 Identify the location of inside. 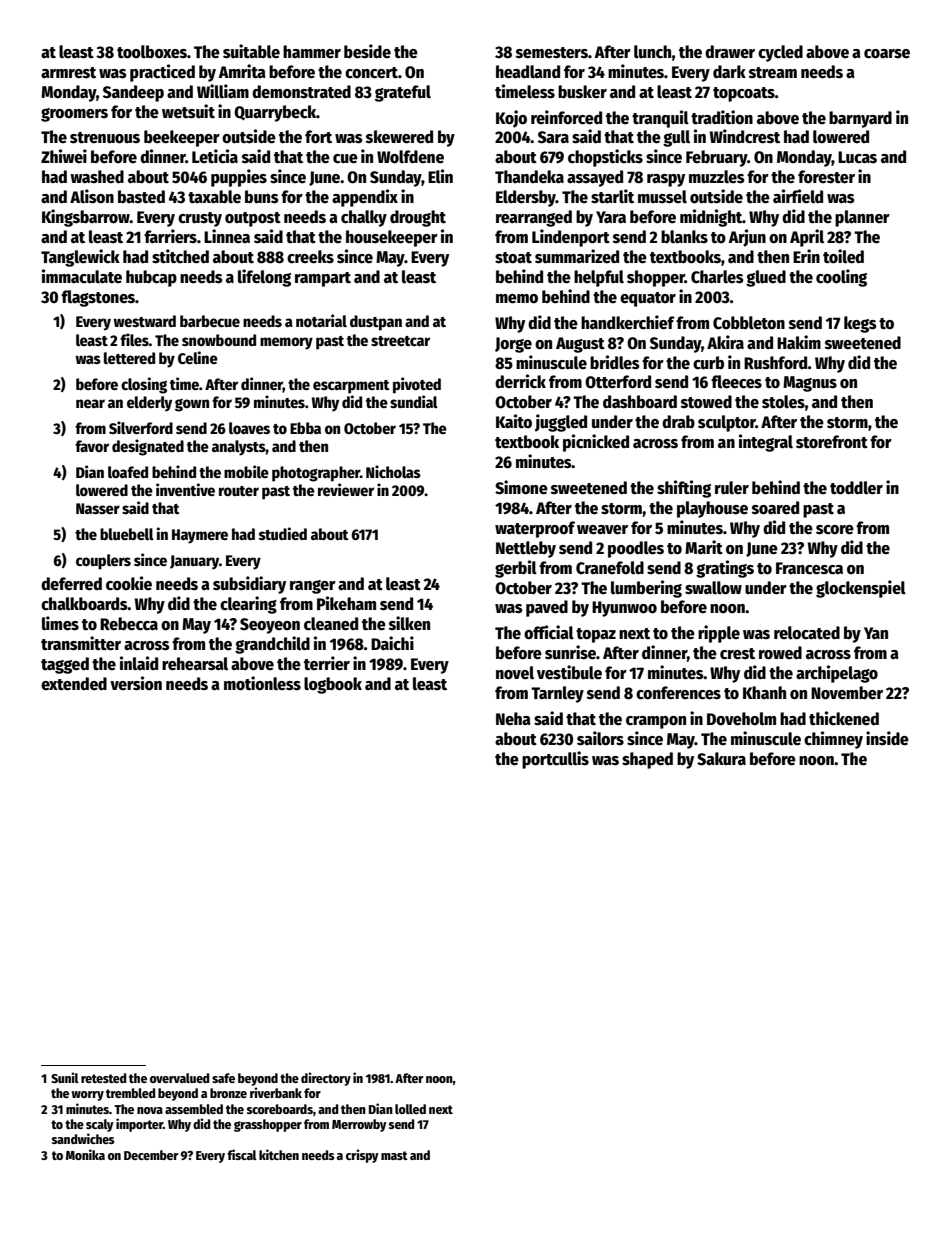
(887, 738).
